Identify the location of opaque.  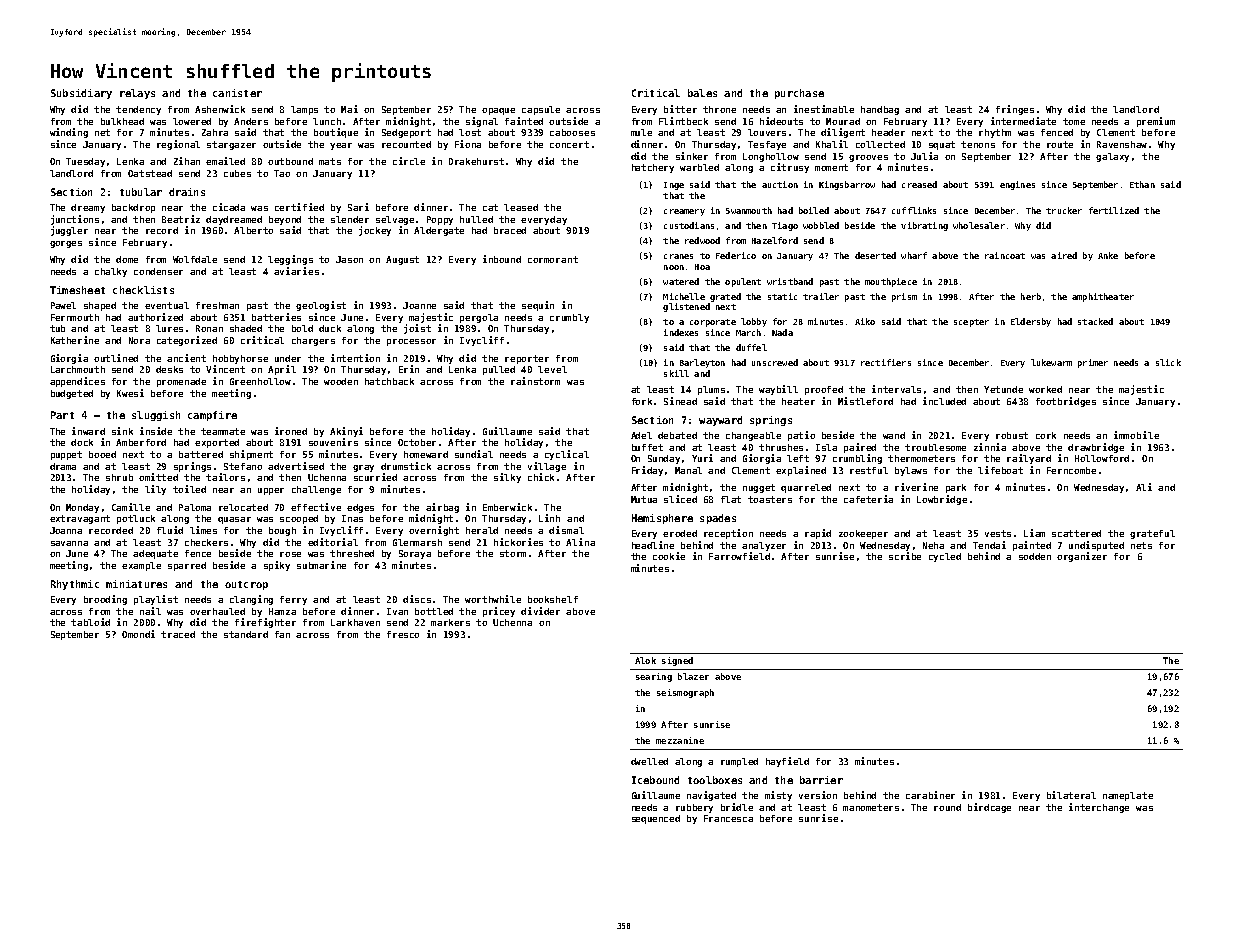
(498, 111).
